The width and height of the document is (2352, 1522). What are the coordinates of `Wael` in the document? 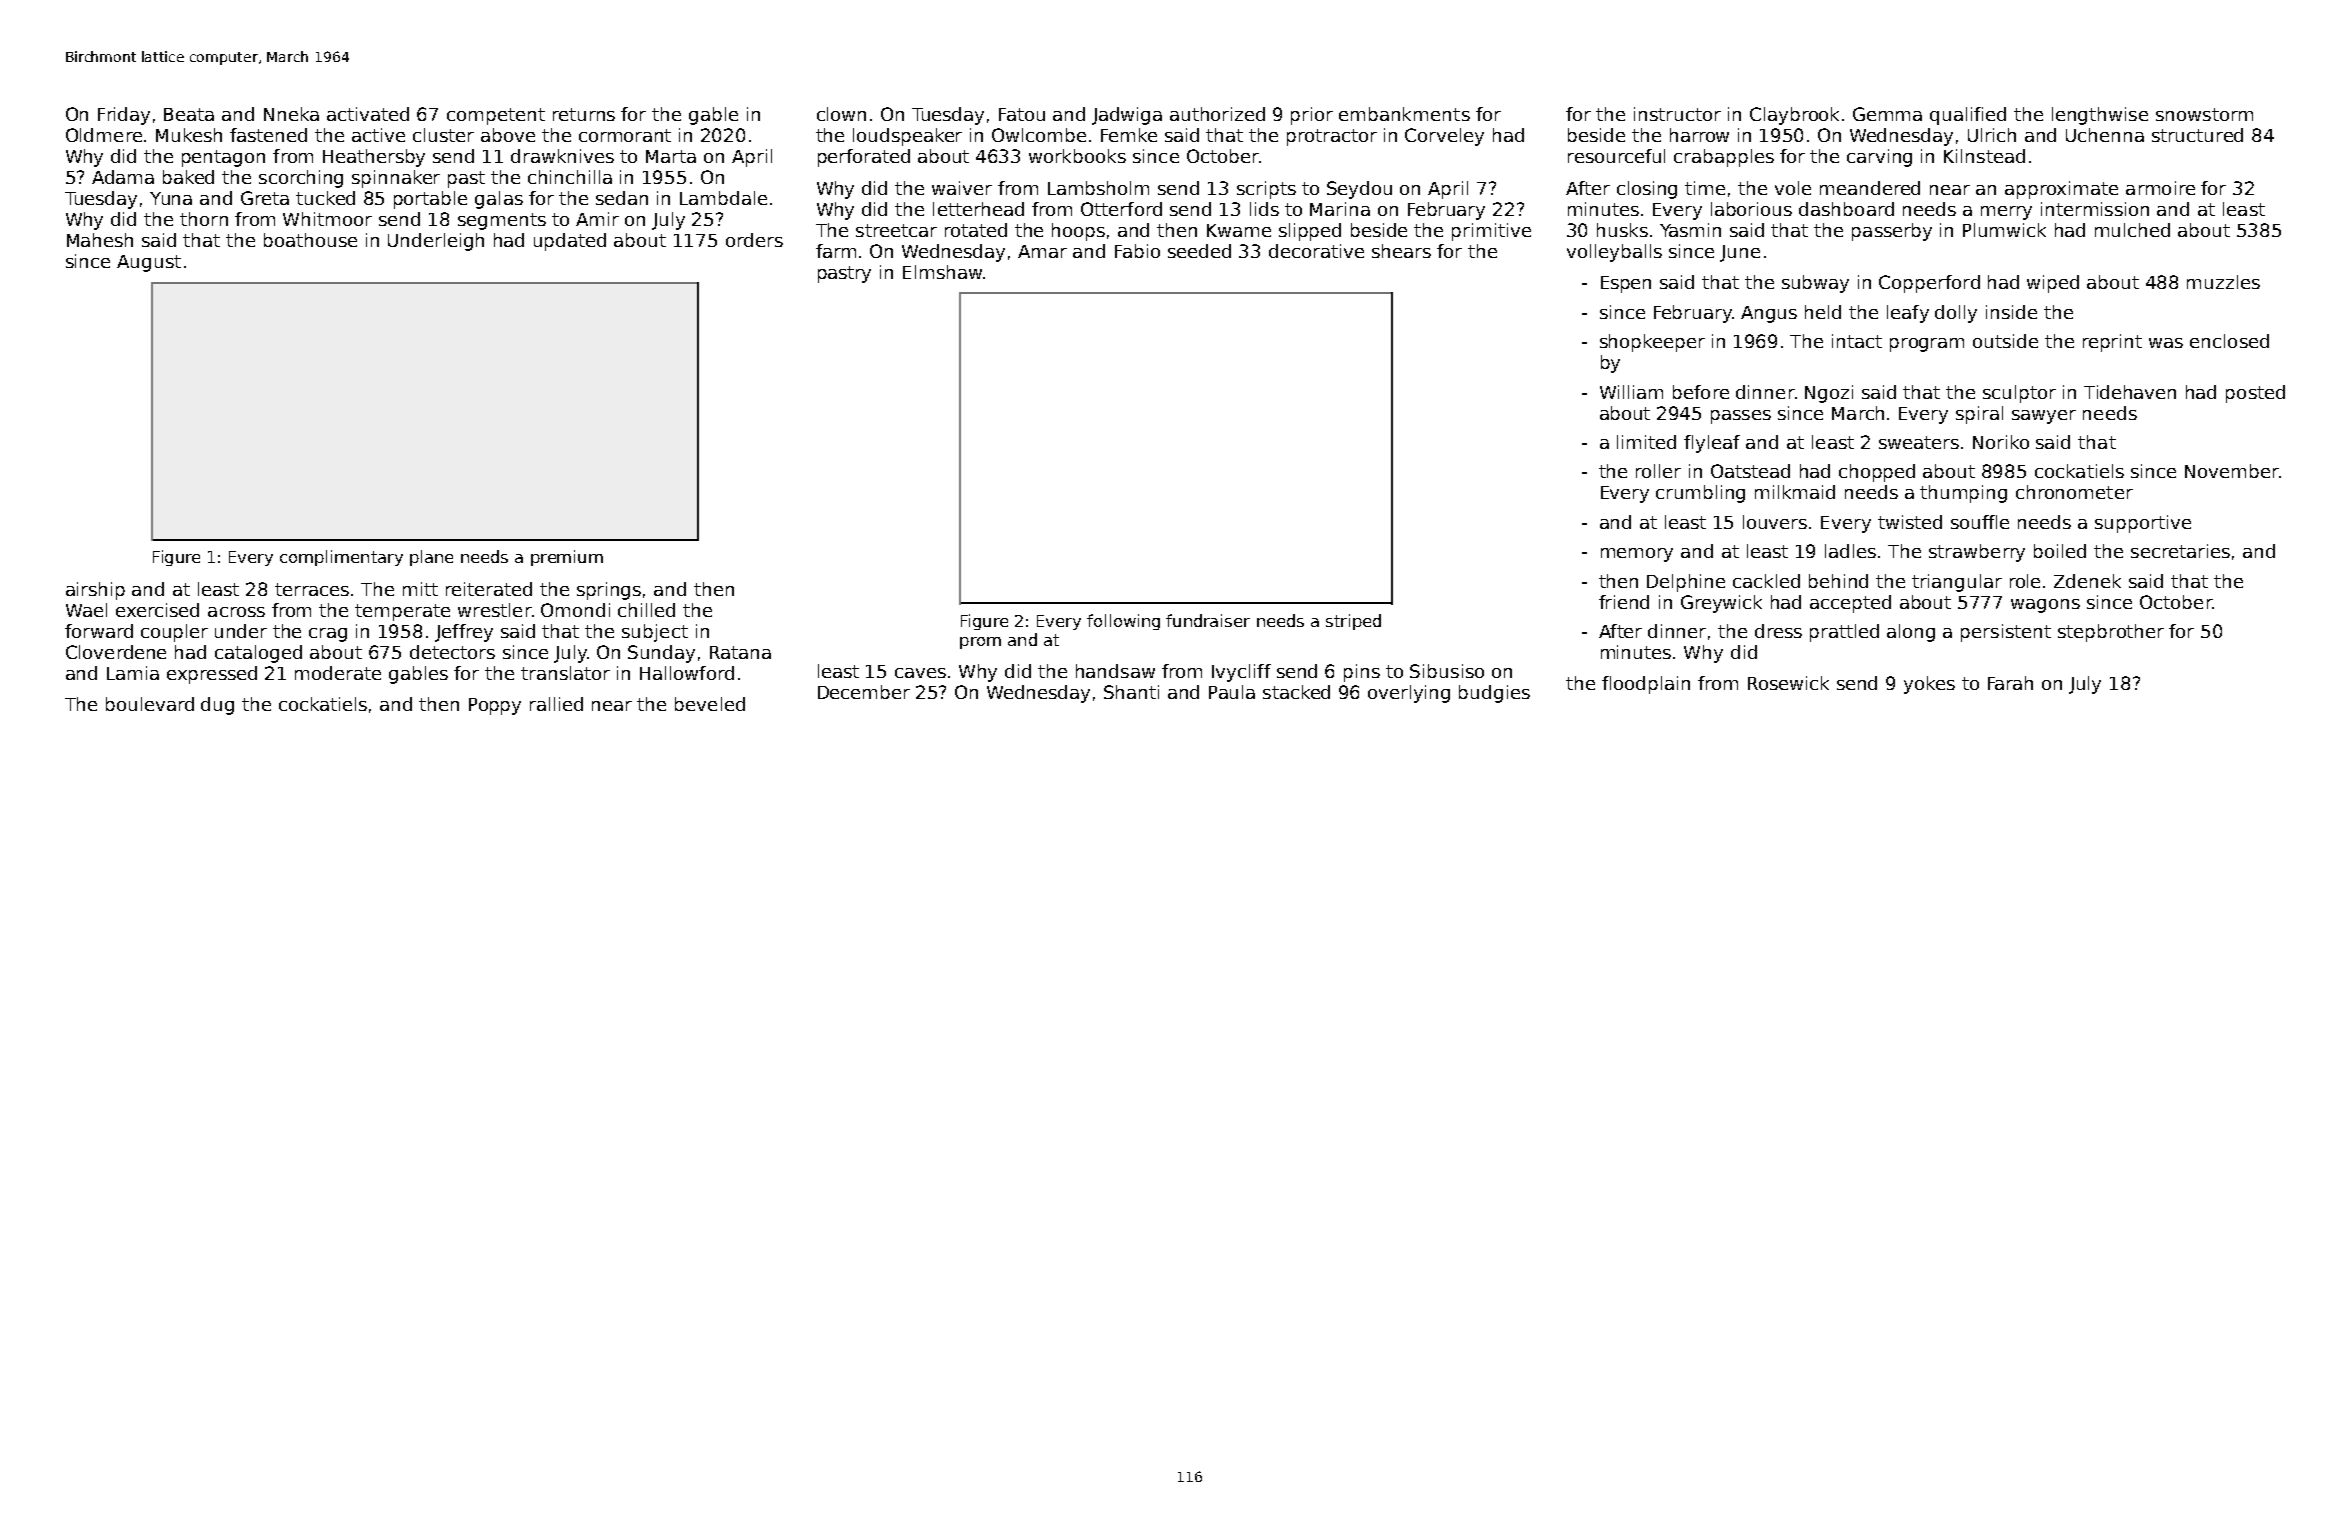 It's located at (86, 610).
